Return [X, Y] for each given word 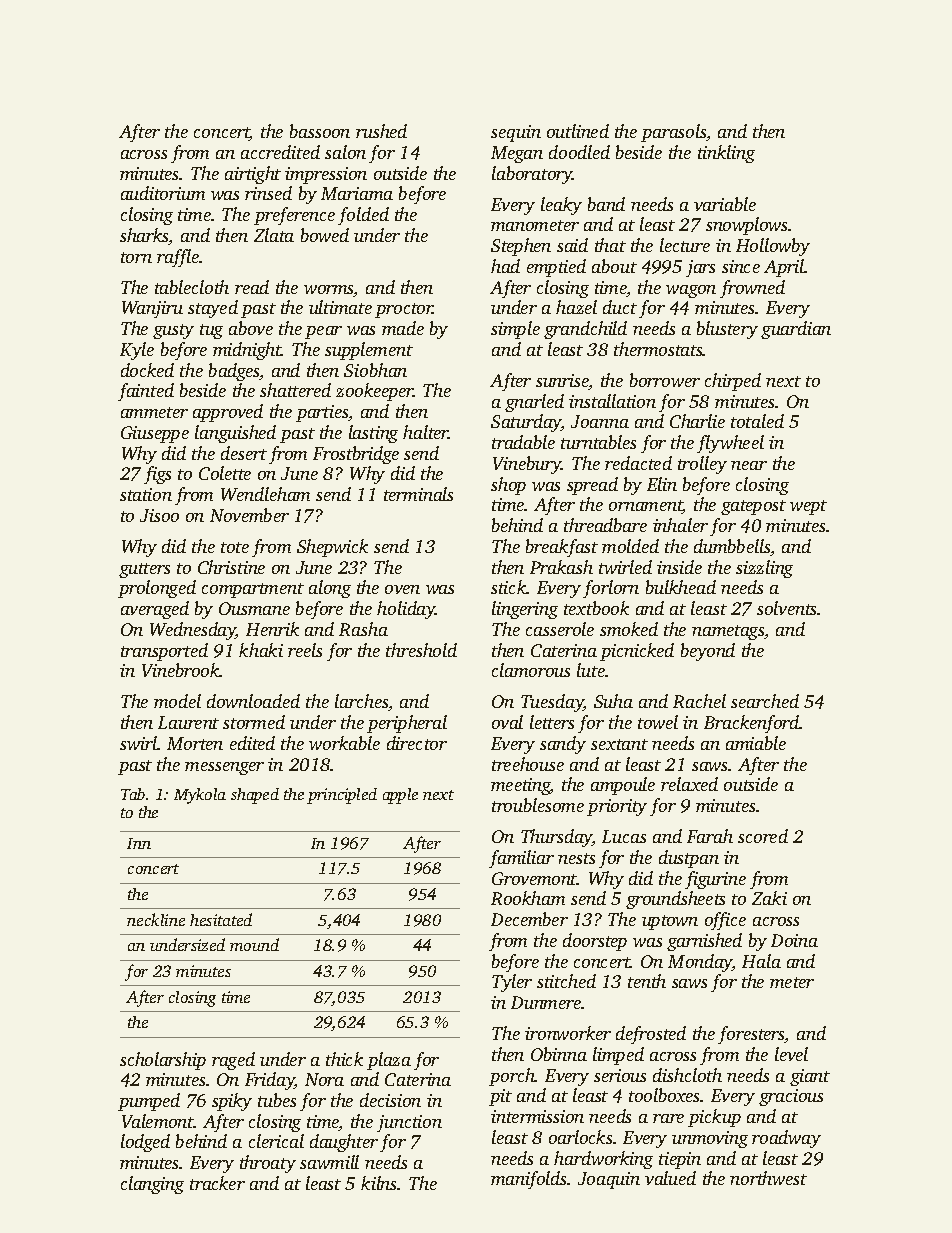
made [403, 328]
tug [211, 331]
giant [810, 1077]
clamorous [531, 670]
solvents [787, 608]
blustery [727, 330]
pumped [149, 1102]
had [505, 266]
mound [254, 944]
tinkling [726, 154]
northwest [768, 1178]
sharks [144, 236]
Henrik [272, 629]
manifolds [529, 1180]
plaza [389, 1061]
